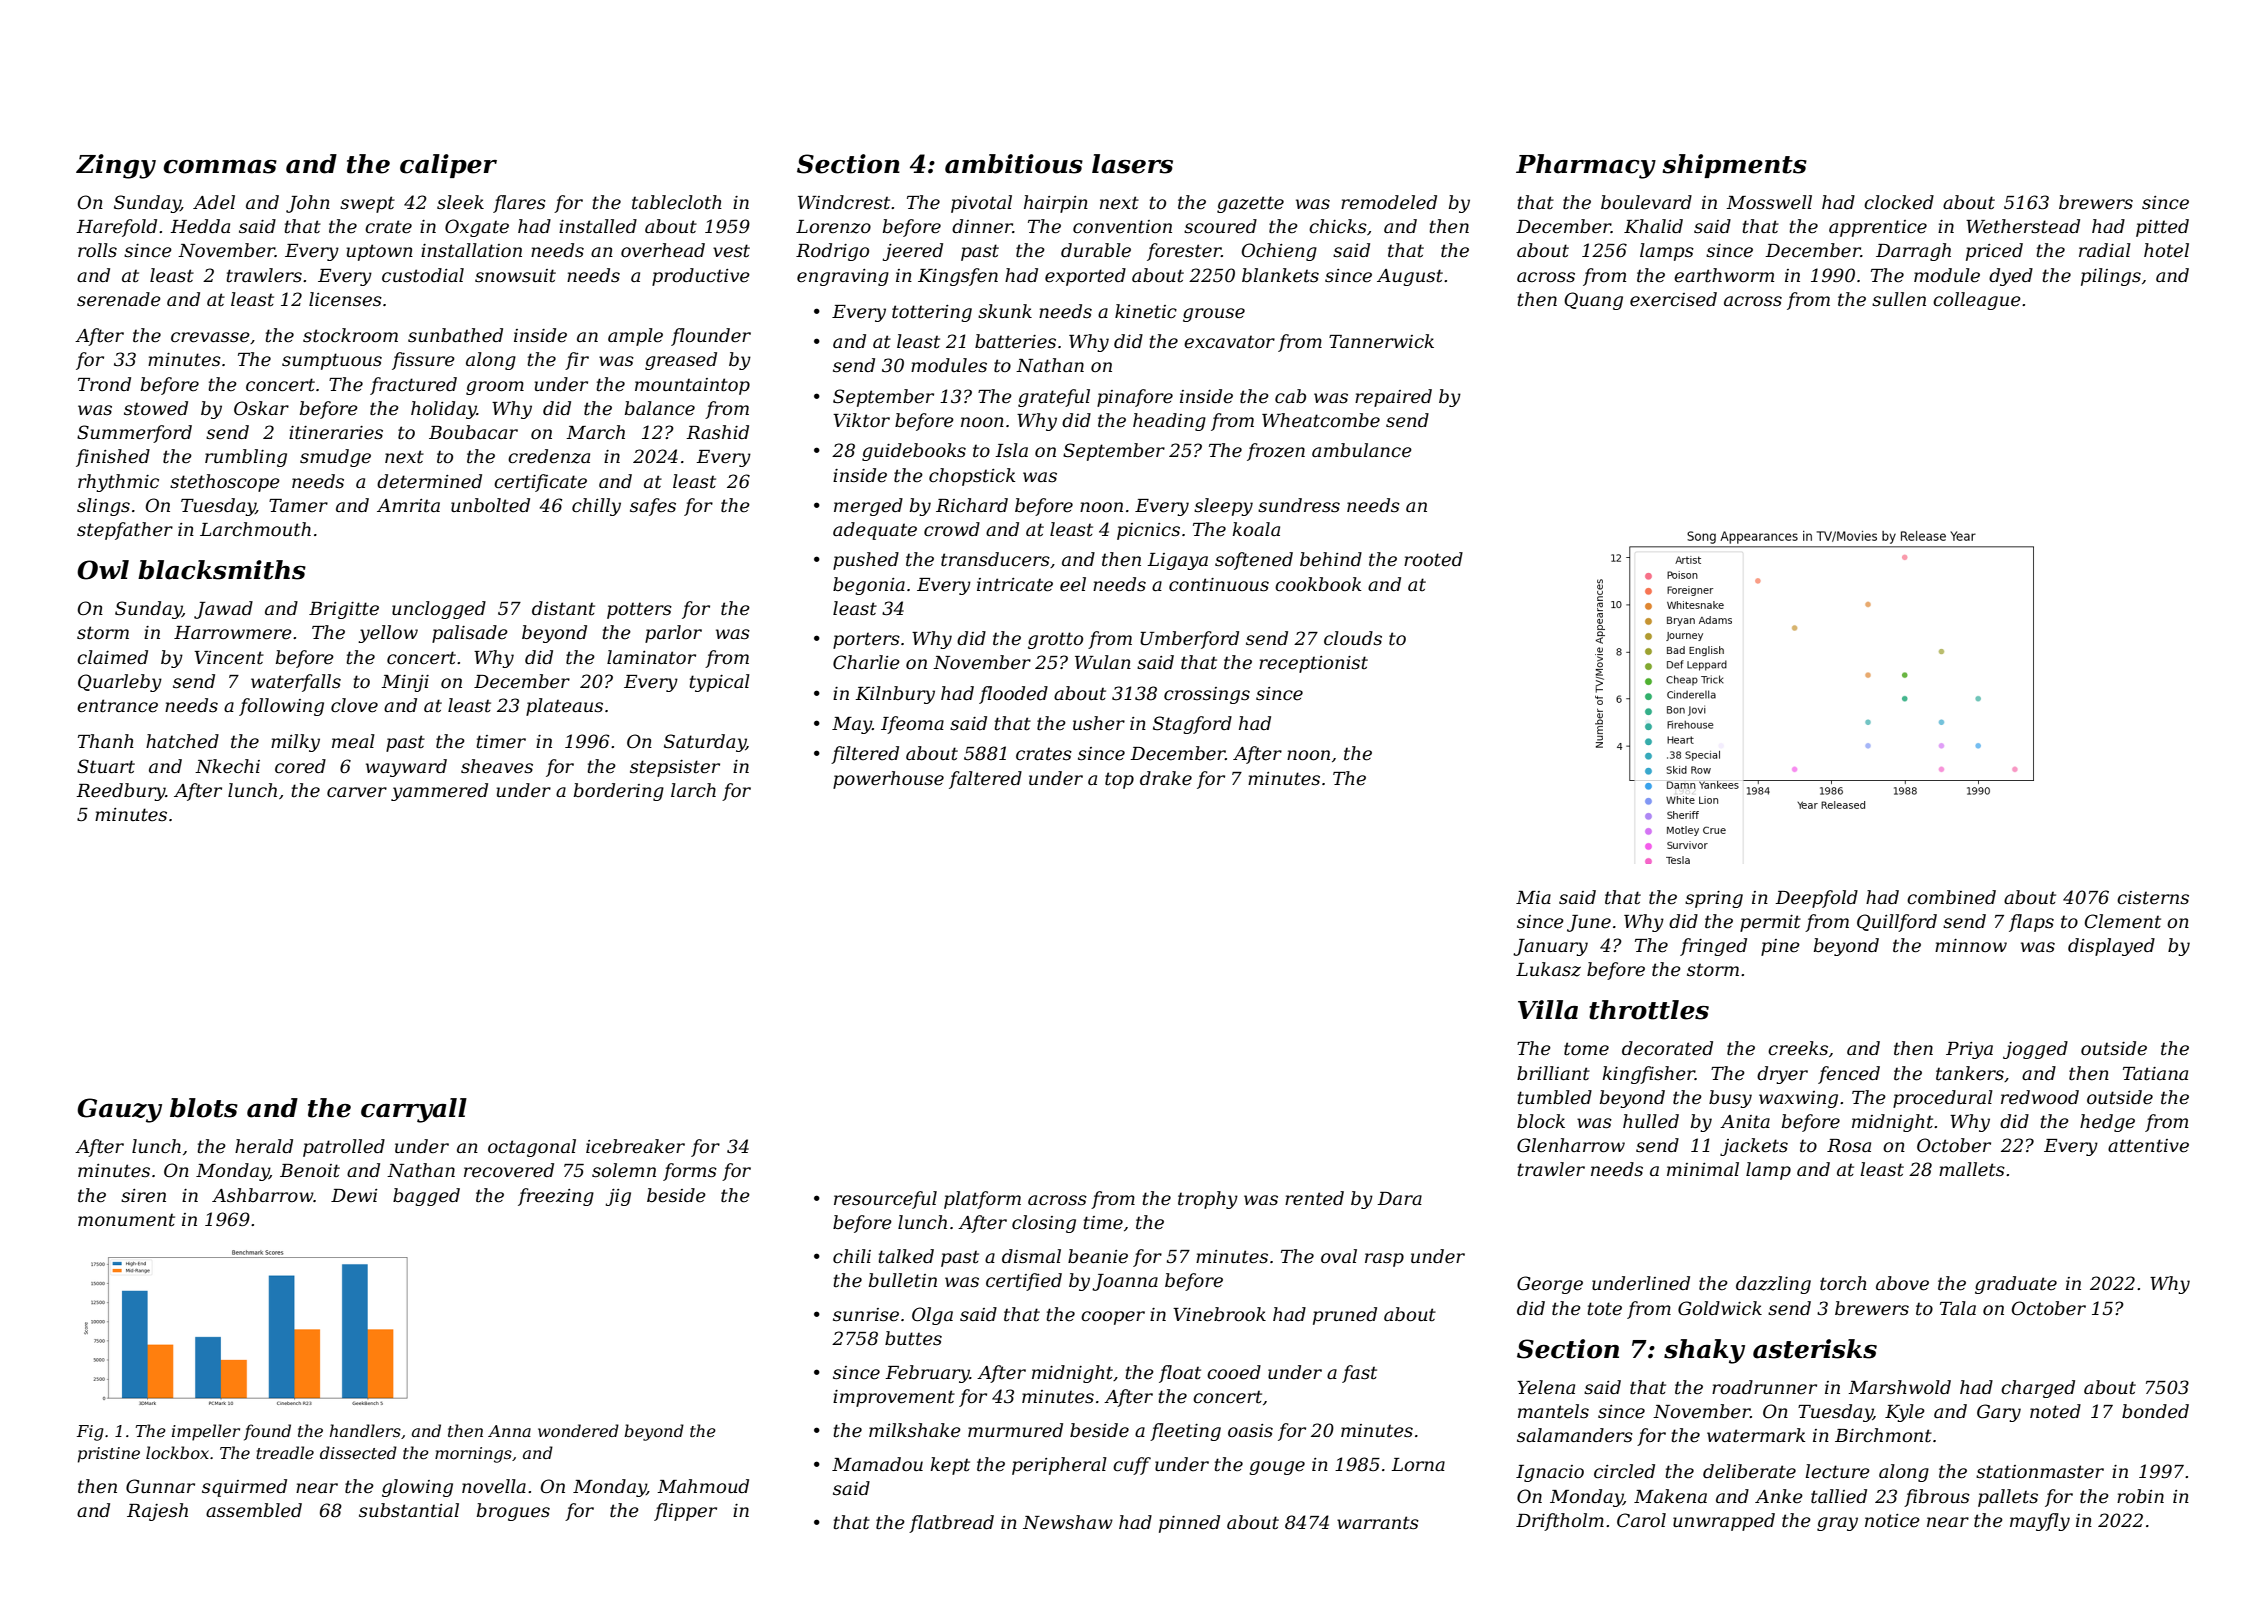  I want to click on snowsuit, so click(515, 275).
